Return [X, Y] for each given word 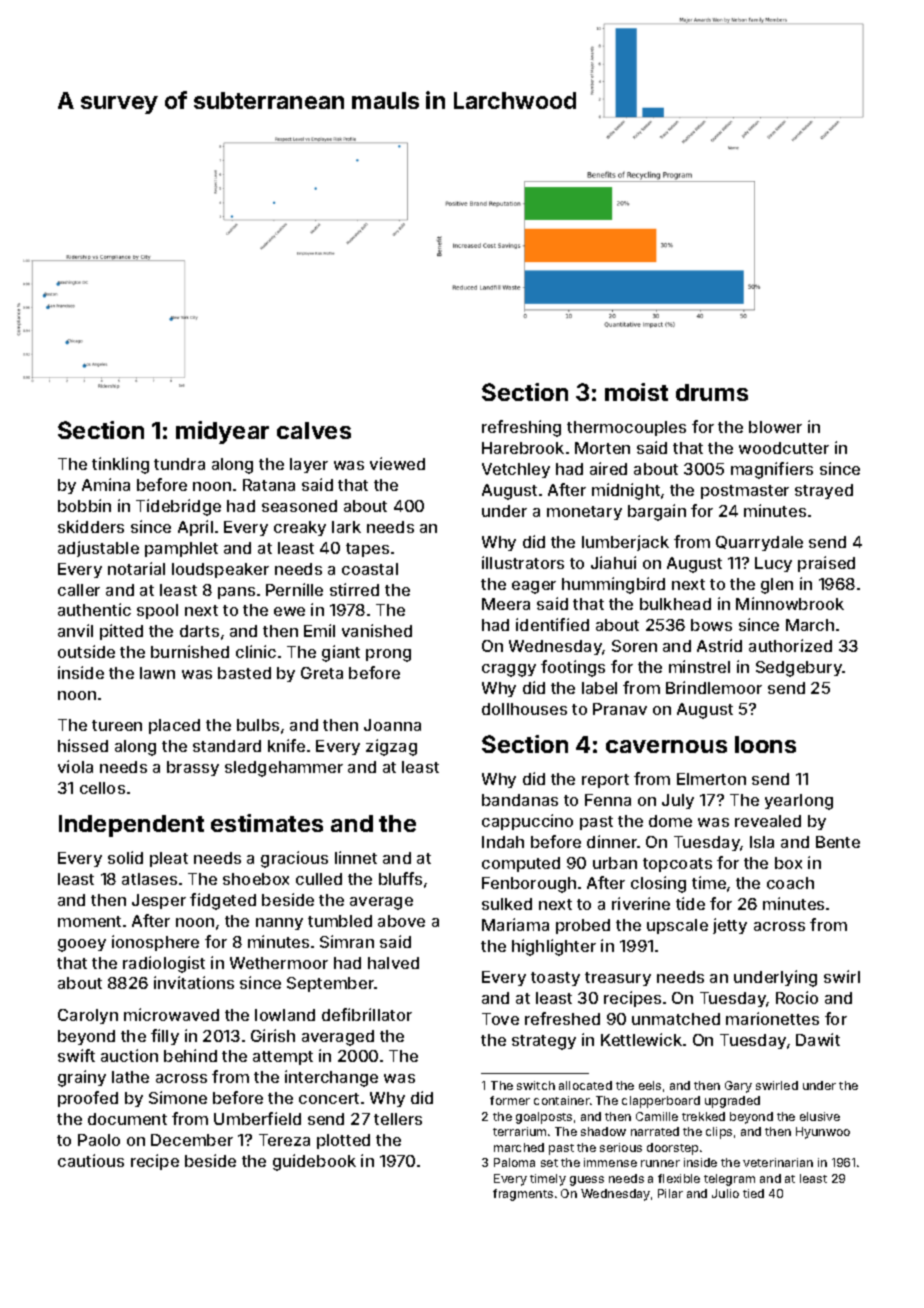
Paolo [99, 1140]
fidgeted [223, 901]
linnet [356, 857]
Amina [106, 484]
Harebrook [523, 448]
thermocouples [626, 428]
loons [765, 744]
